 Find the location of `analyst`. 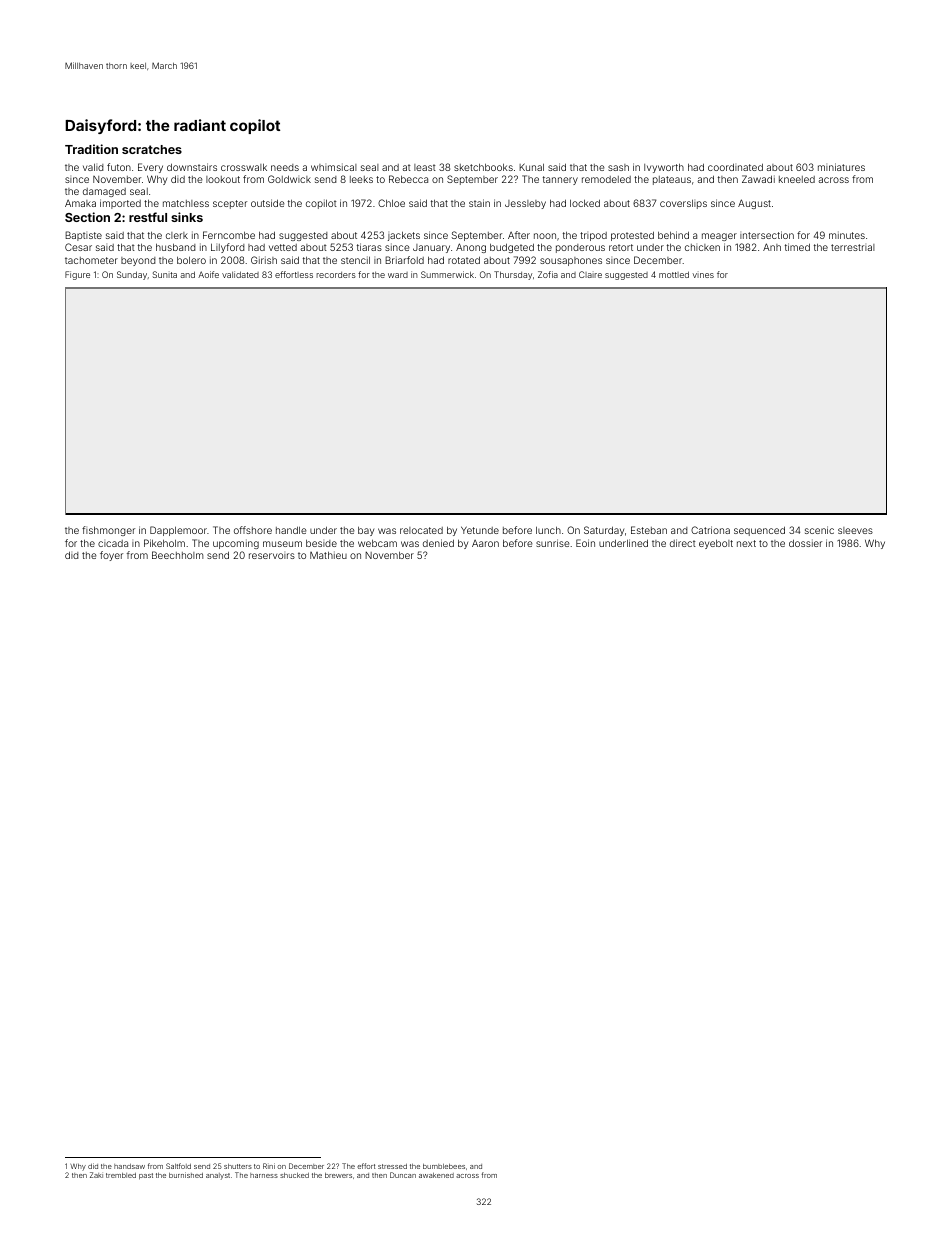

analyst is located at coordinates (218, 1176).
